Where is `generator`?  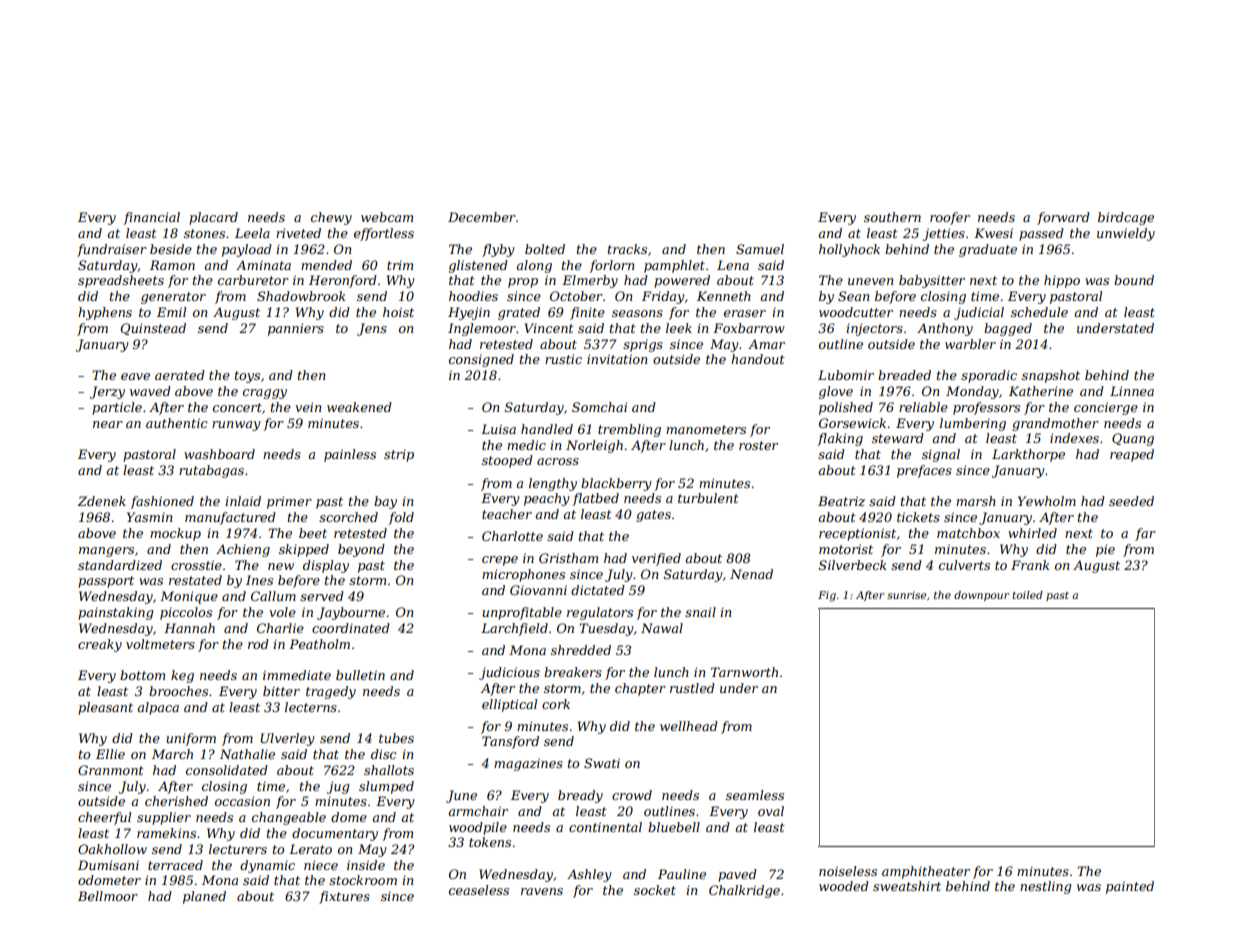 generator is located at coordinates (173, 298).
